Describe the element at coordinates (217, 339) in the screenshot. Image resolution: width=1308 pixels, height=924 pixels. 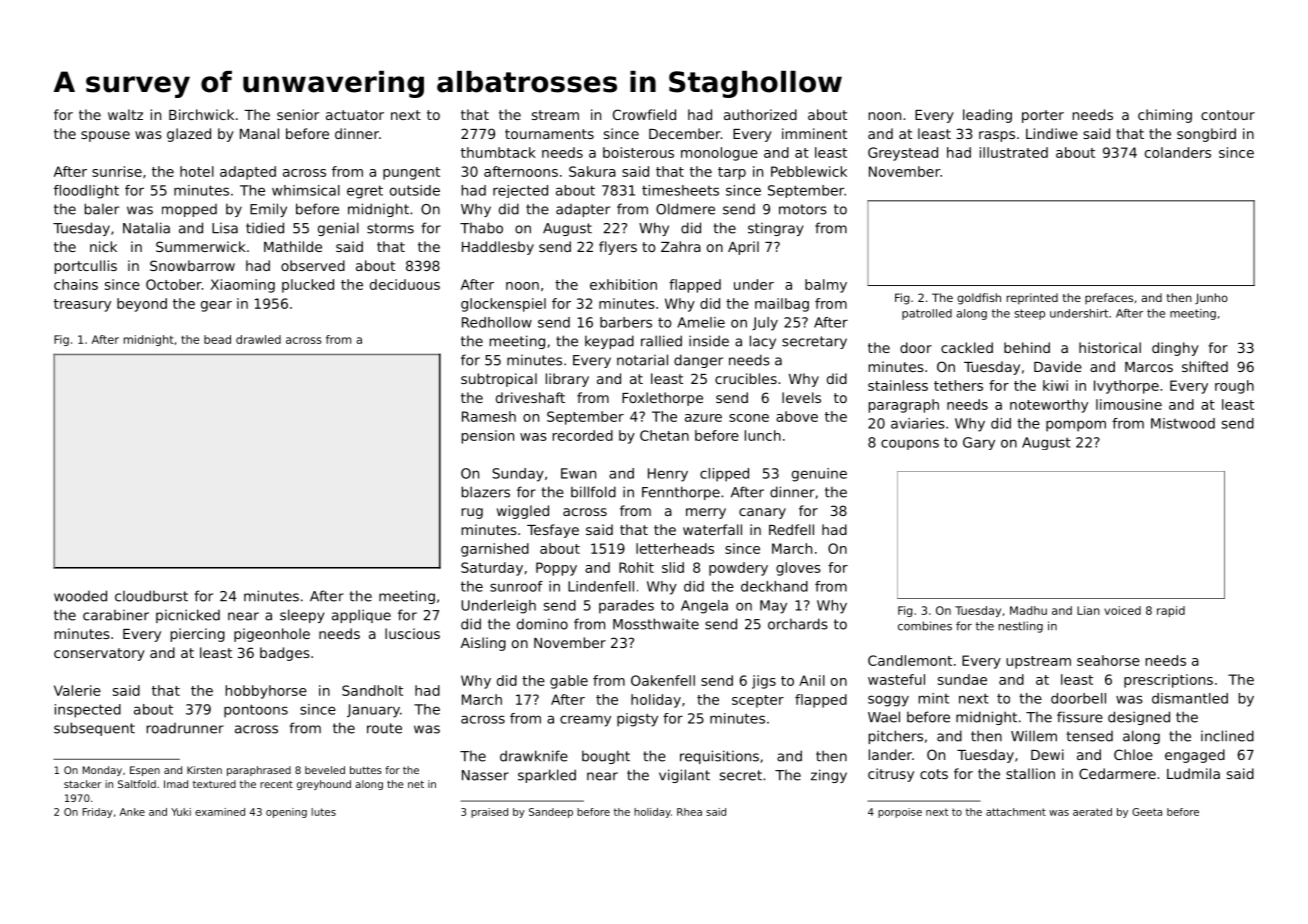
I see `bead` at that location.
